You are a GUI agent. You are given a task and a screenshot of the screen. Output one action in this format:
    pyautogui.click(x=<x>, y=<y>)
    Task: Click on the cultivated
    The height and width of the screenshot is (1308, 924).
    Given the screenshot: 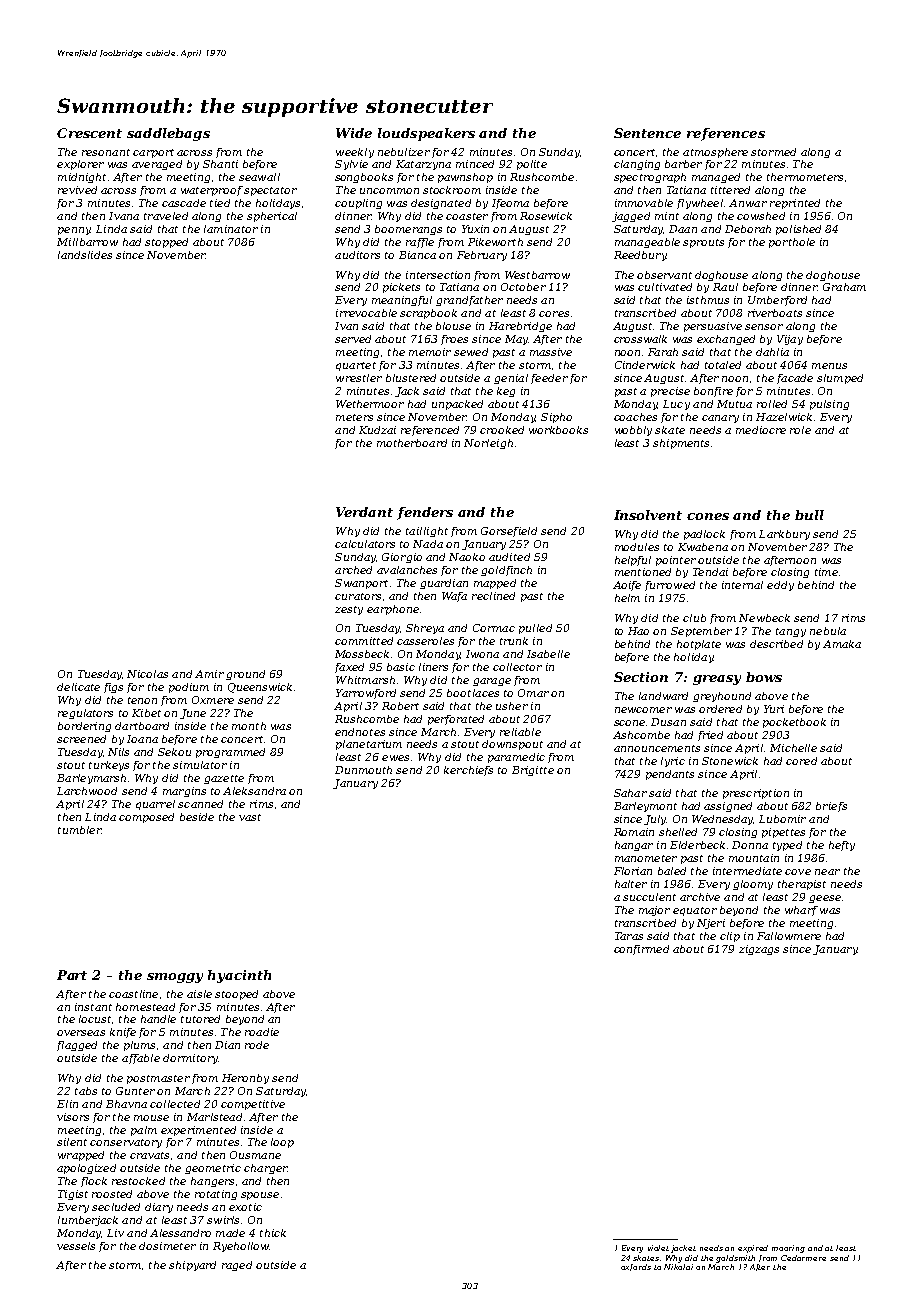 What is the action you would take?
    pyautogui.click(x=665, y=287)
